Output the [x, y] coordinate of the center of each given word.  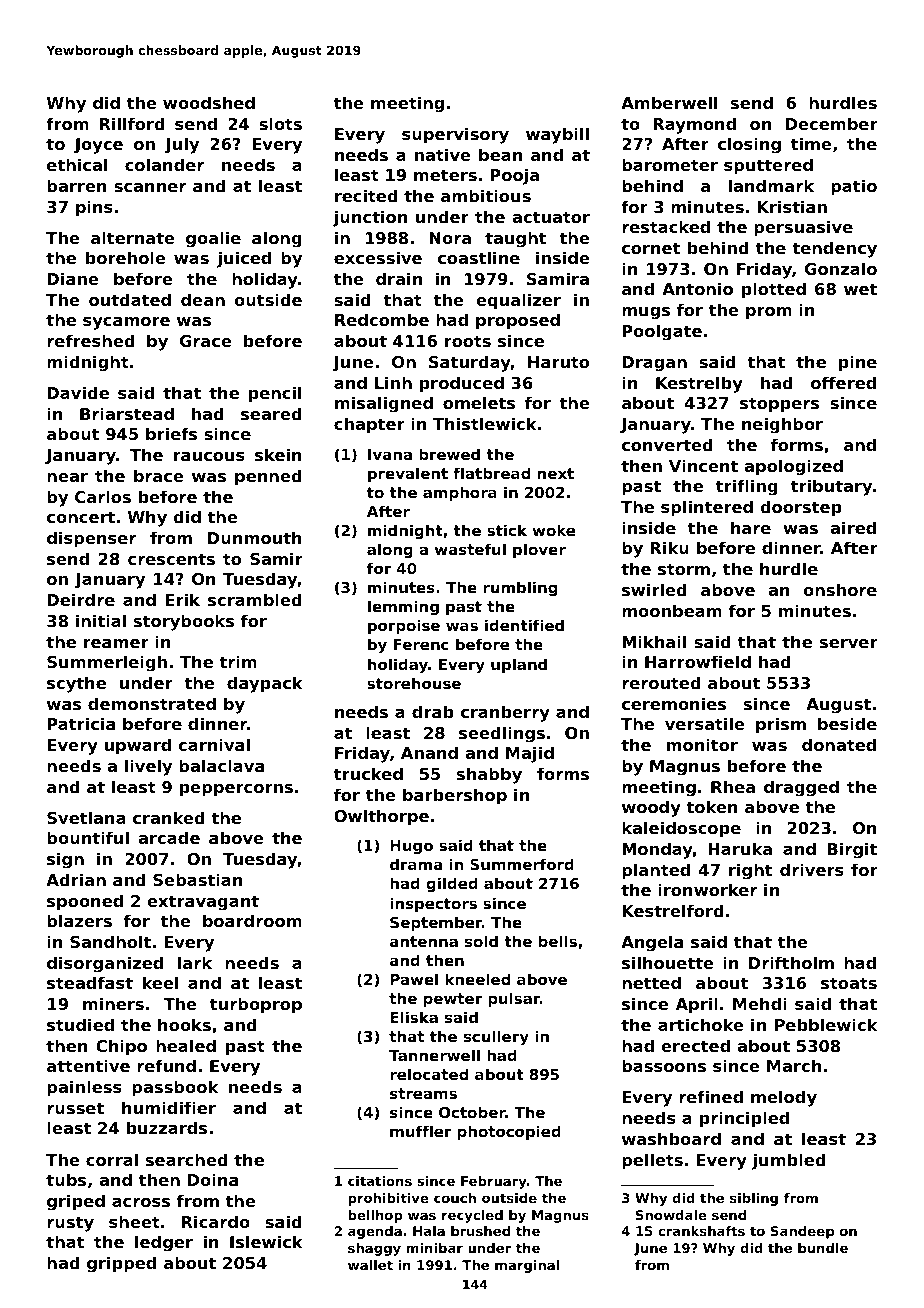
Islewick [266, 1241]
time [811, 143]
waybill [557, 135]
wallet [370, 1265]
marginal [527, 1266]
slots [280, 123]
